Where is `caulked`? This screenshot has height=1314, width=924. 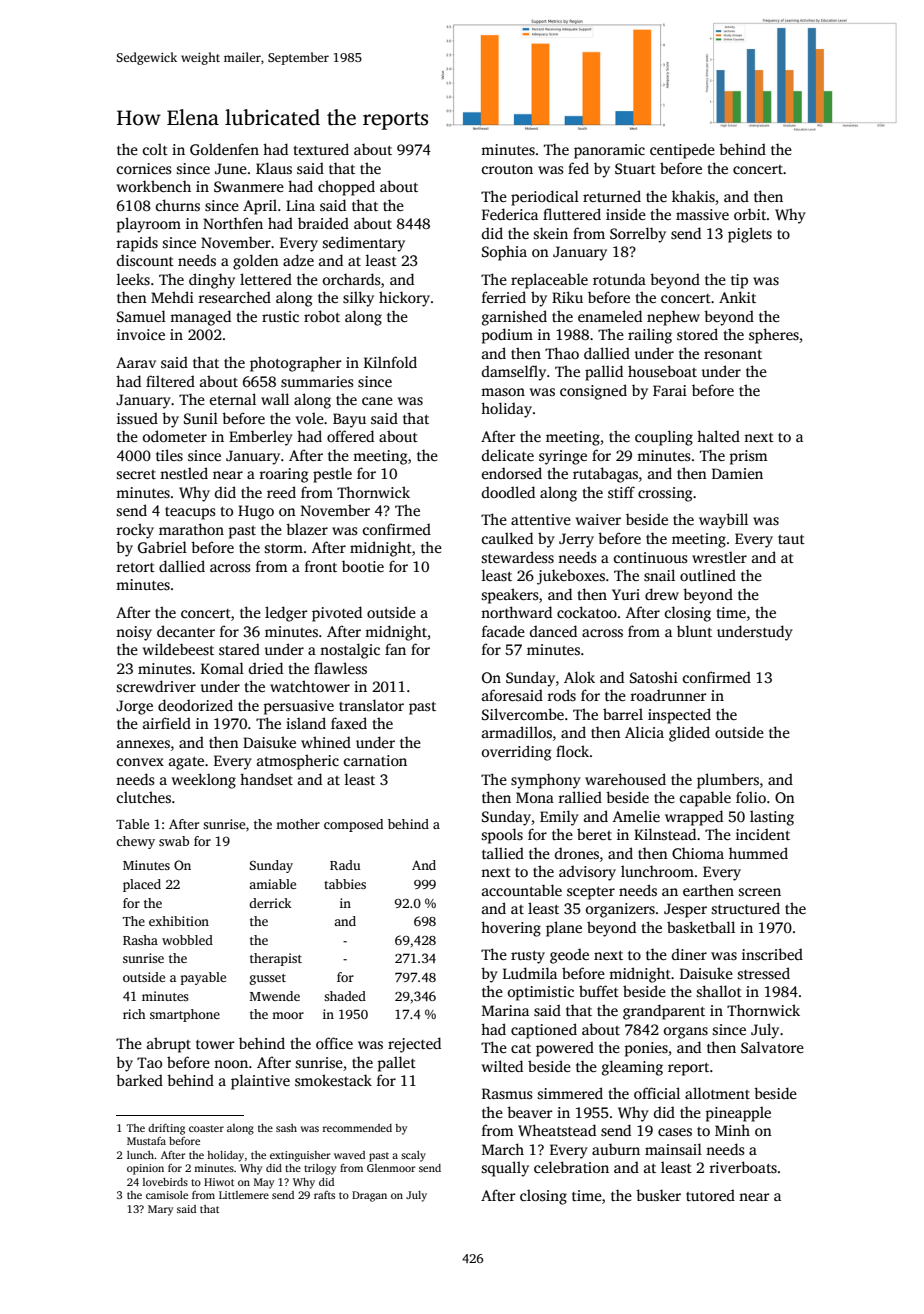
caulked is located at coordinates (507, 538).
